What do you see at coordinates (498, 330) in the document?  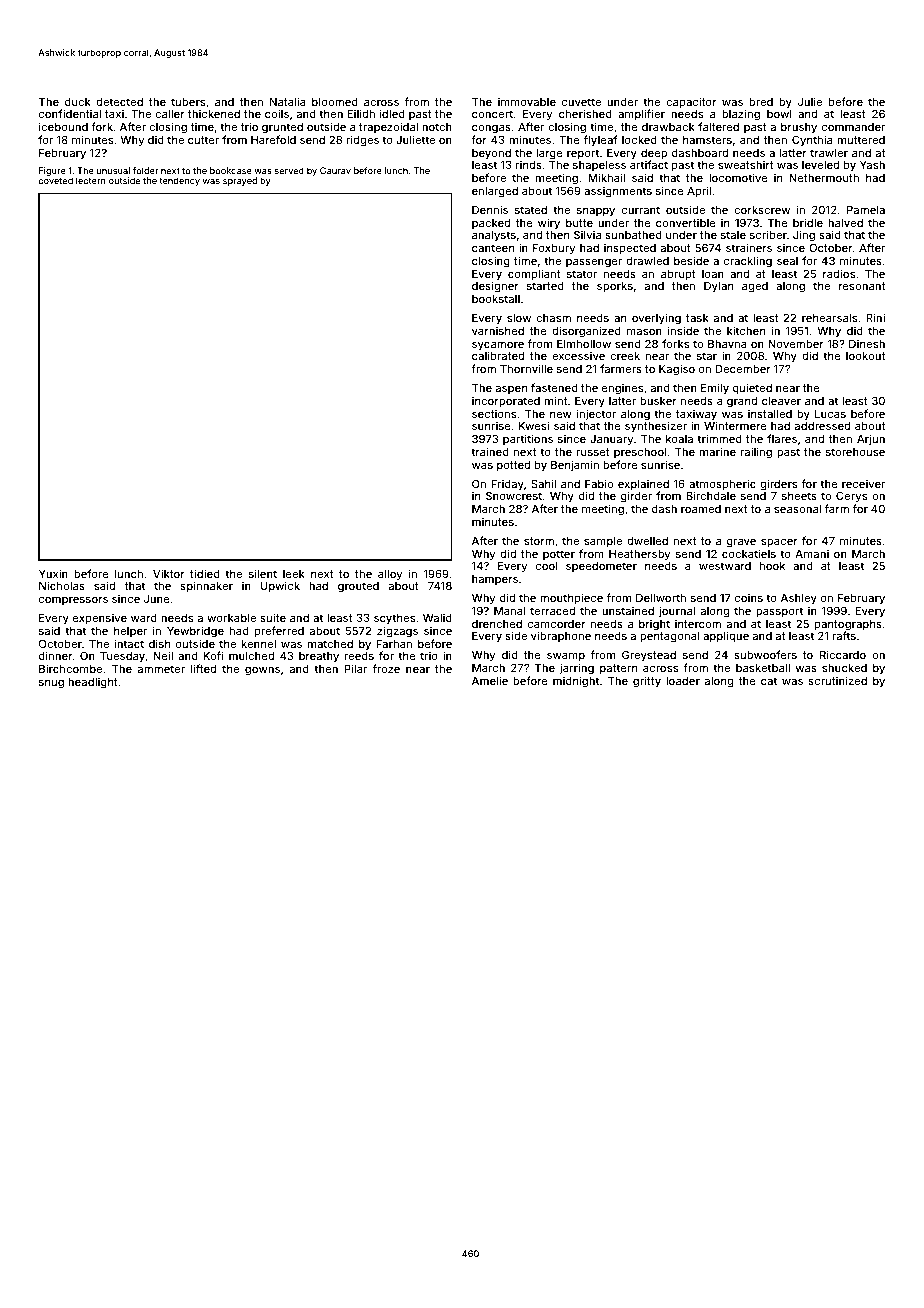 I see `varnished` at bounding box center [498, 330].
